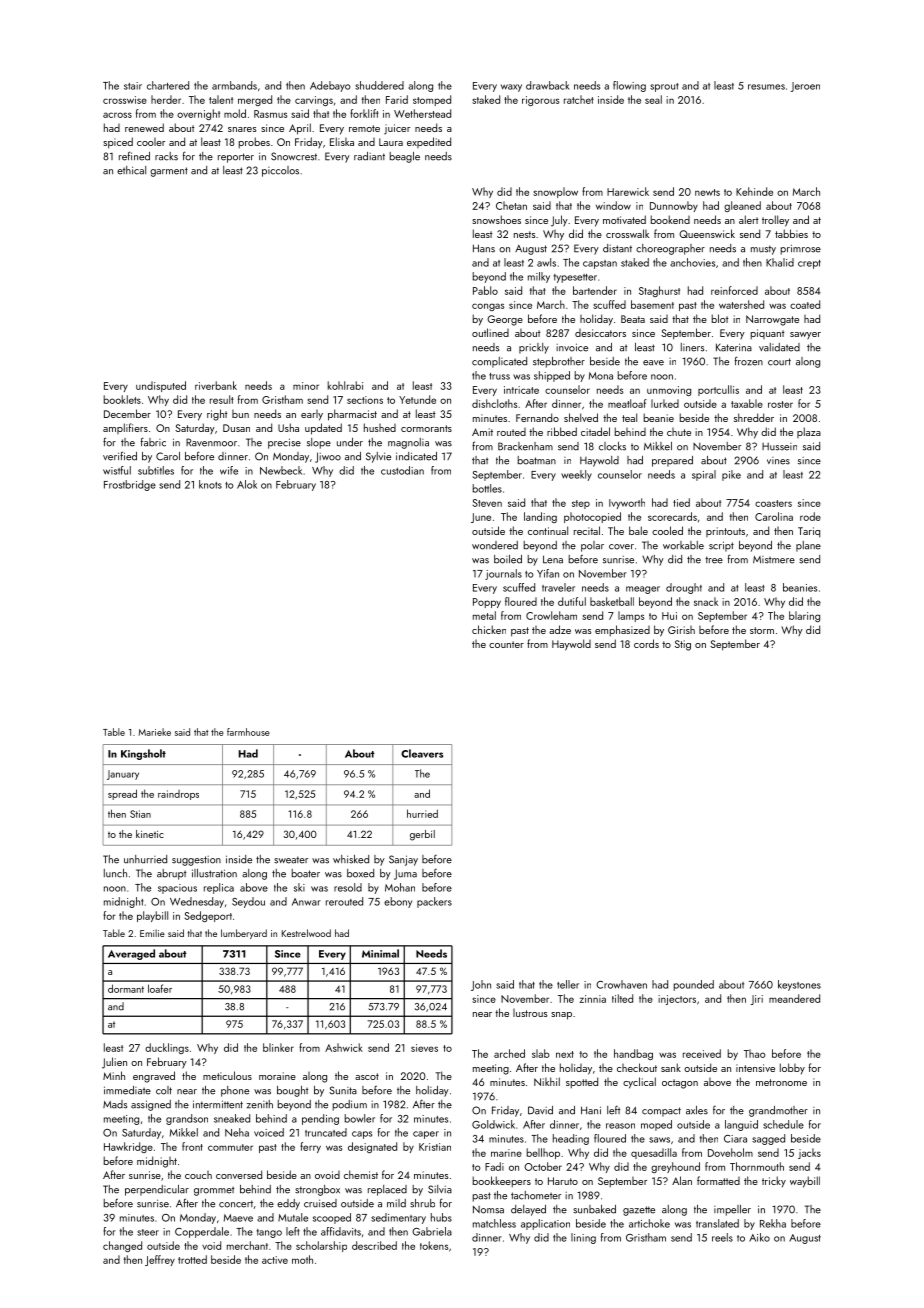 This document has height=1308, width=924. What do you see at coordinates (494, 403) in the document?
I see `dishcloths` at bounding box center [494, 403].
